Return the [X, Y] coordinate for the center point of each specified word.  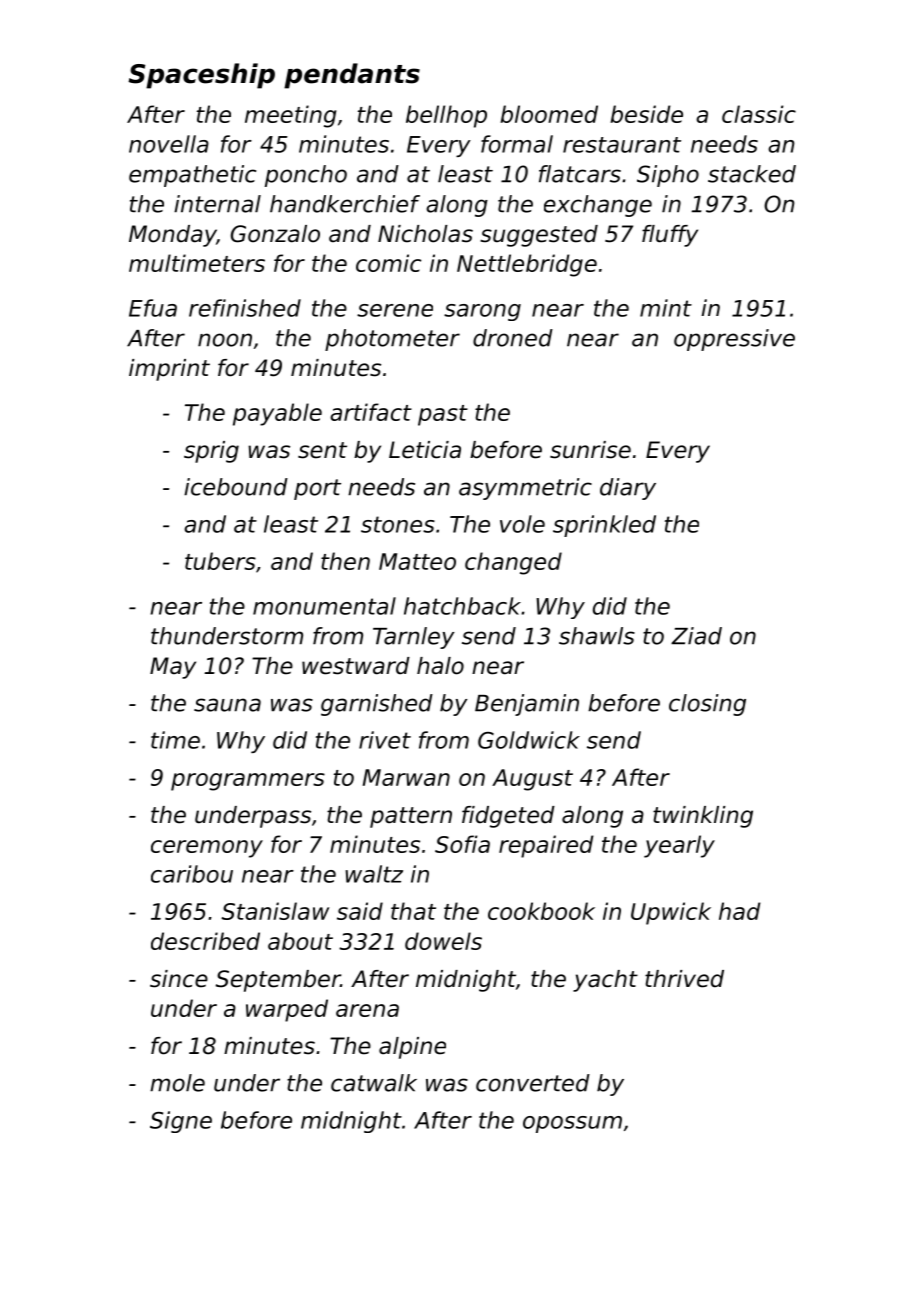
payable [277, 414]
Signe [181, 1122]
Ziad [696, 636]
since [179, 979]
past [443, 415]
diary [628, 489]
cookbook [541, 911]
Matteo [417, 561]
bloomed [549, 114]
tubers [220, 561]
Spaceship [201, 76]
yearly [679, 846]
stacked [752, 174]
